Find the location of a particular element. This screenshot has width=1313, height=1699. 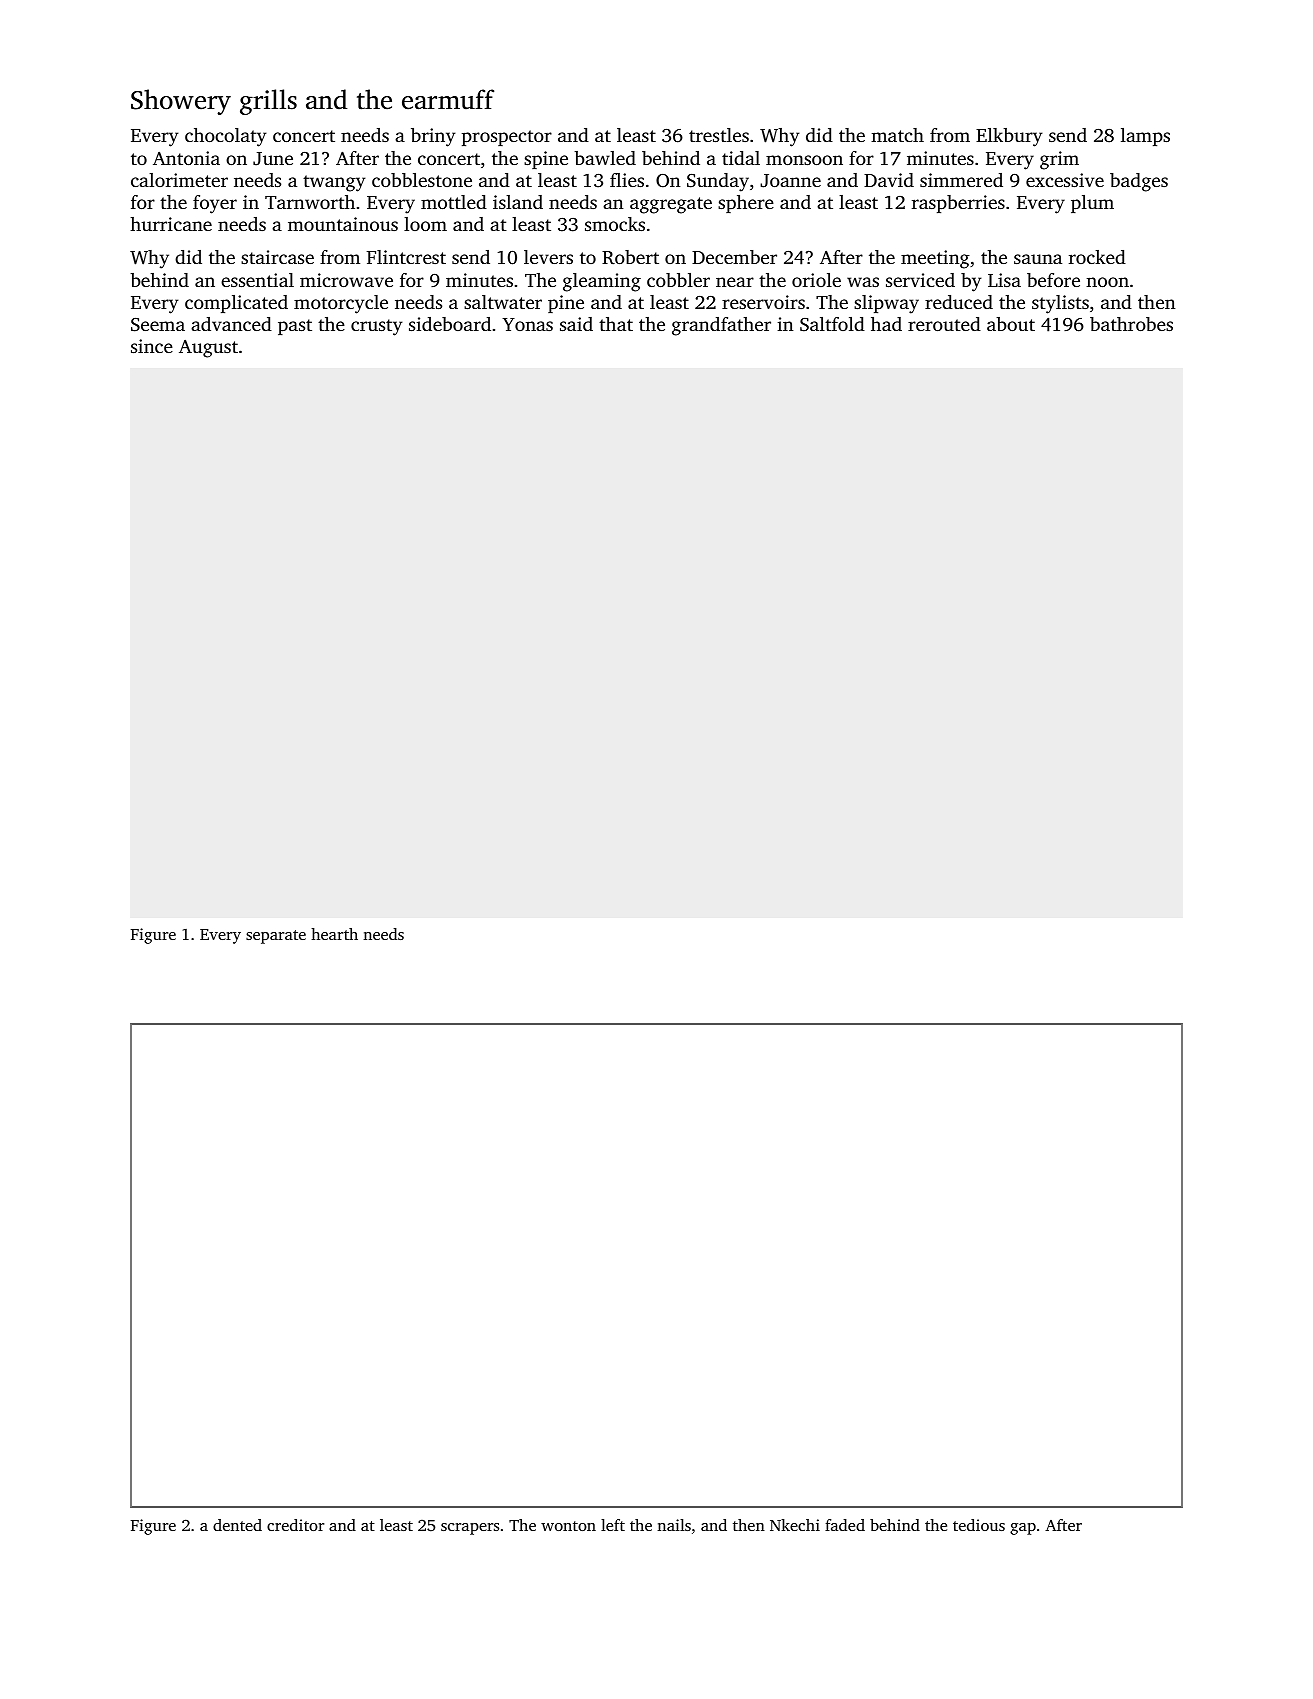

August is located at coordinates (208, 349).
